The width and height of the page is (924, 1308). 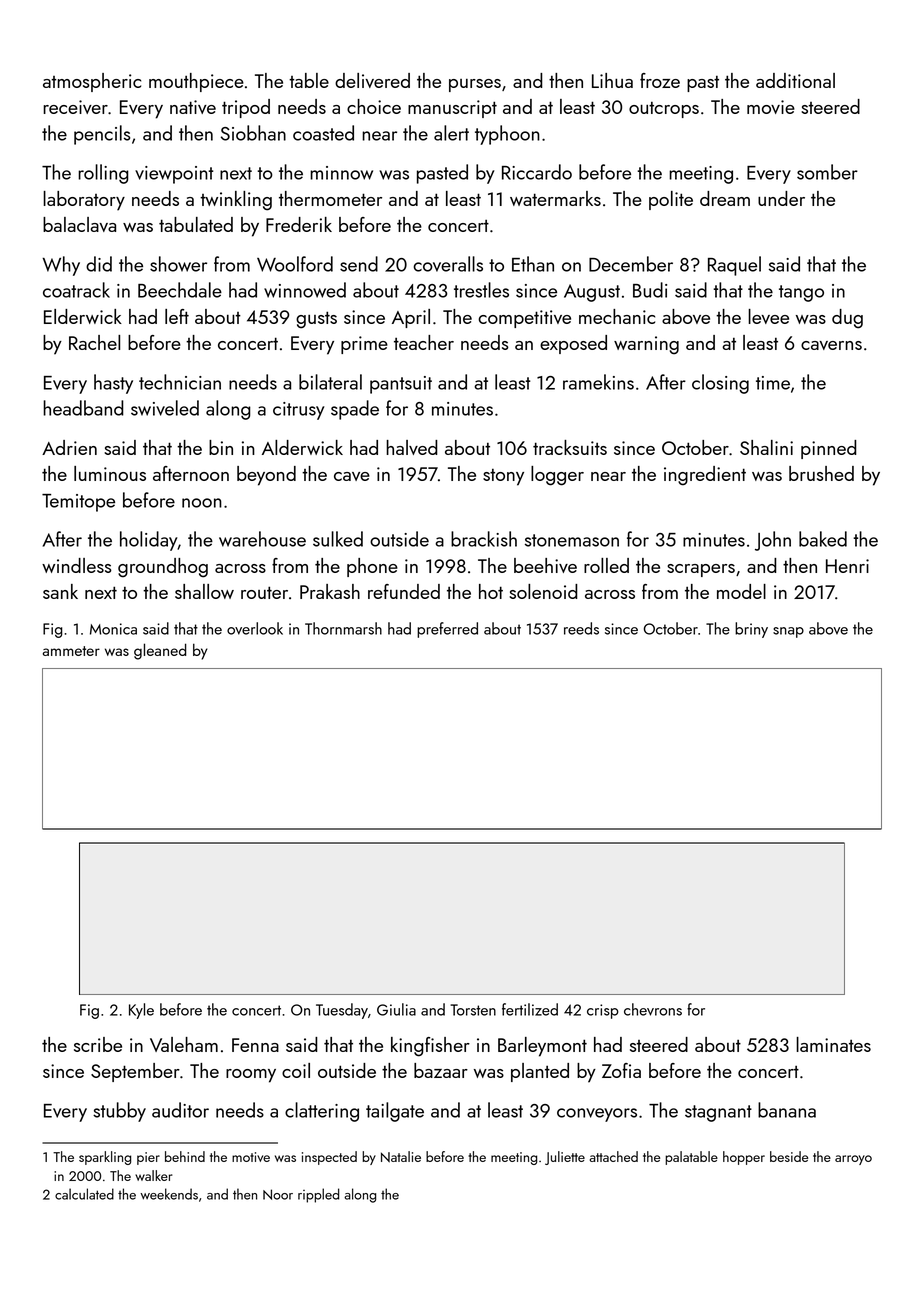 What do you see at coordinates (113, 384) in the page?
I see `hasty` at bounding box center [113, 384].
